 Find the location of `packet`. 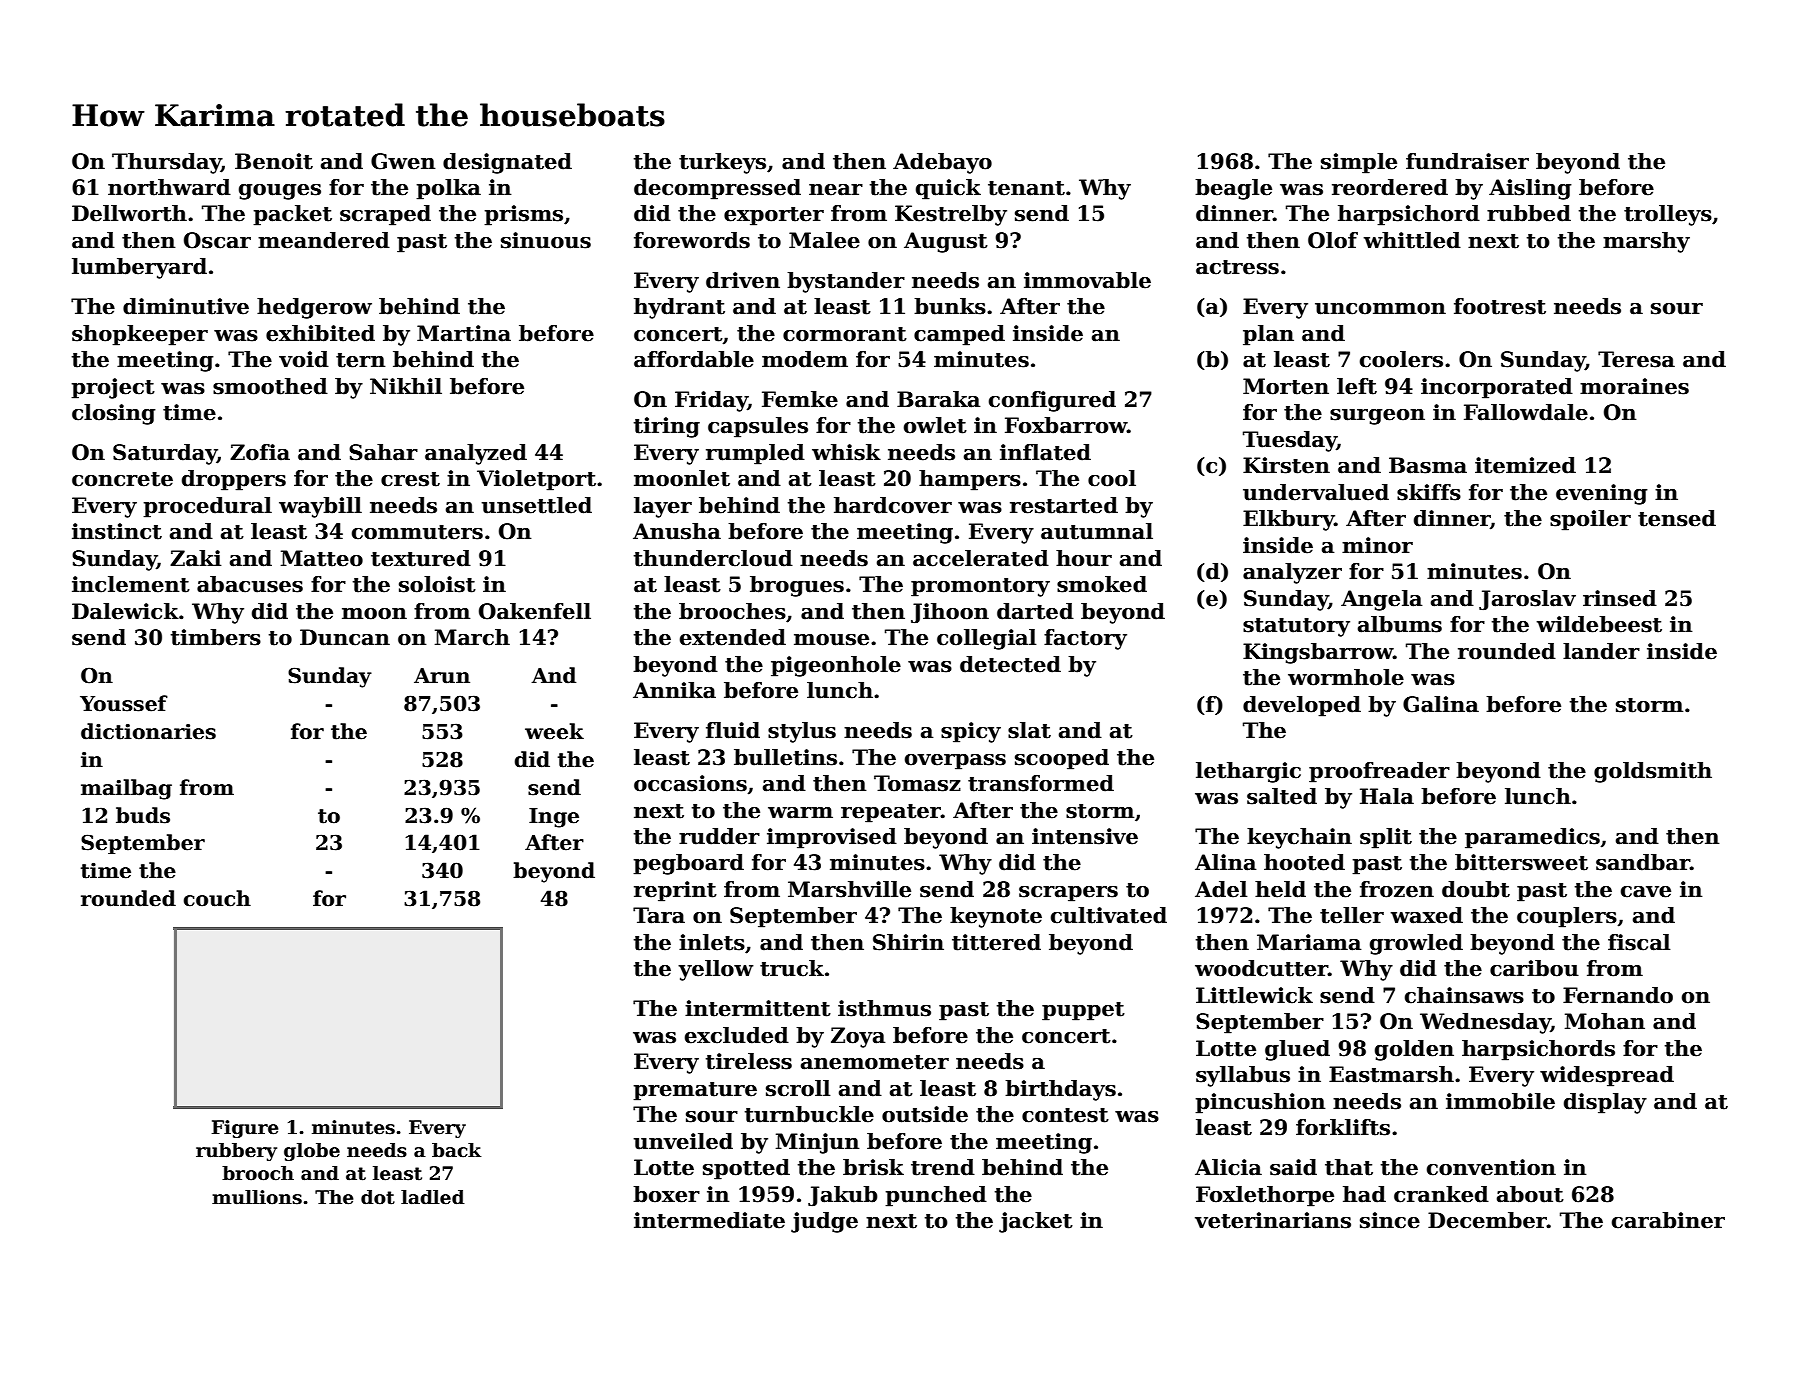

packet is located at coordinates (292, 215).
